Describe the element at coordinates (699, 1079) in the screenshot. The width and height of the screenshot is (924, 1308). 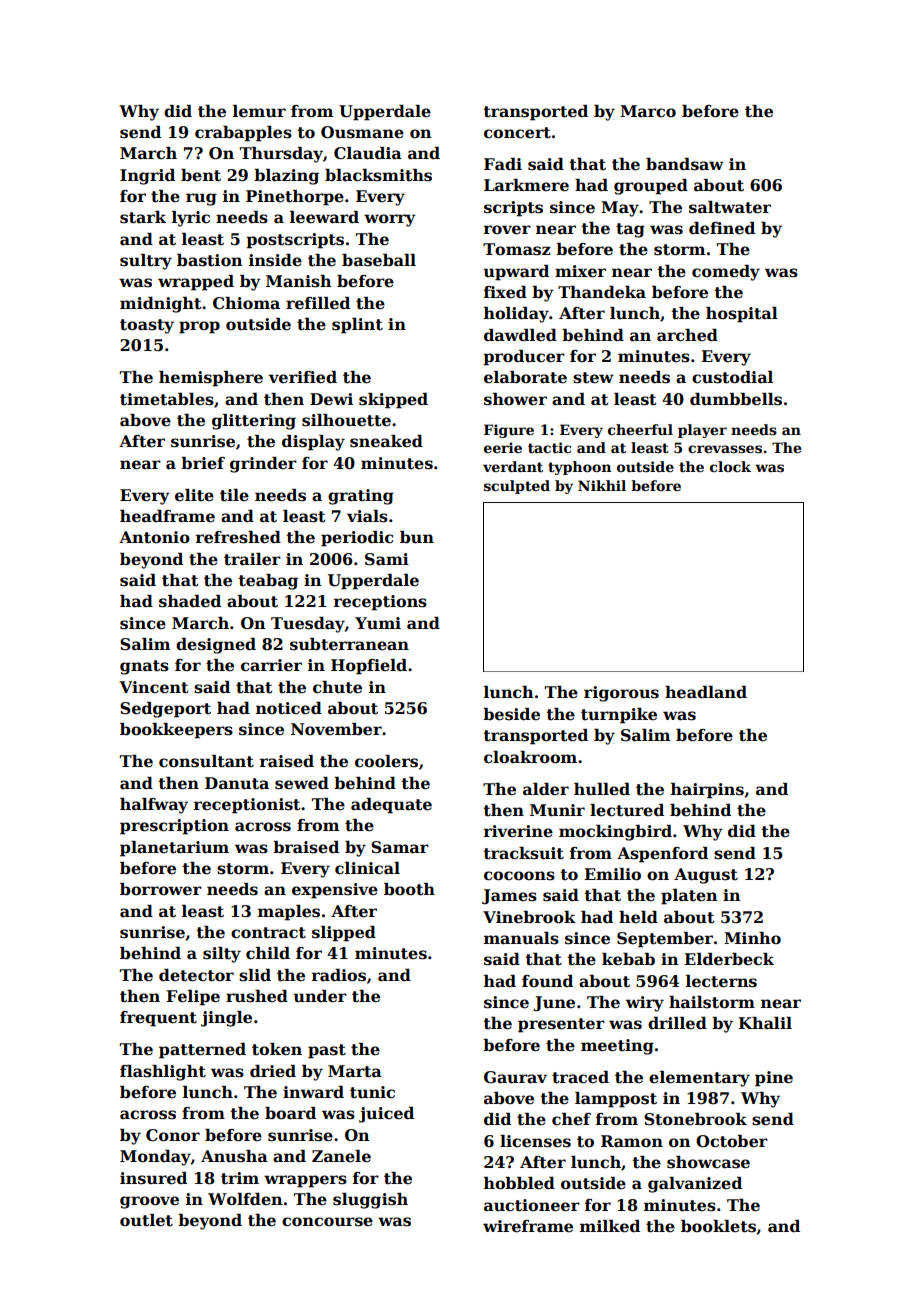
I see `elementary` at that location.
